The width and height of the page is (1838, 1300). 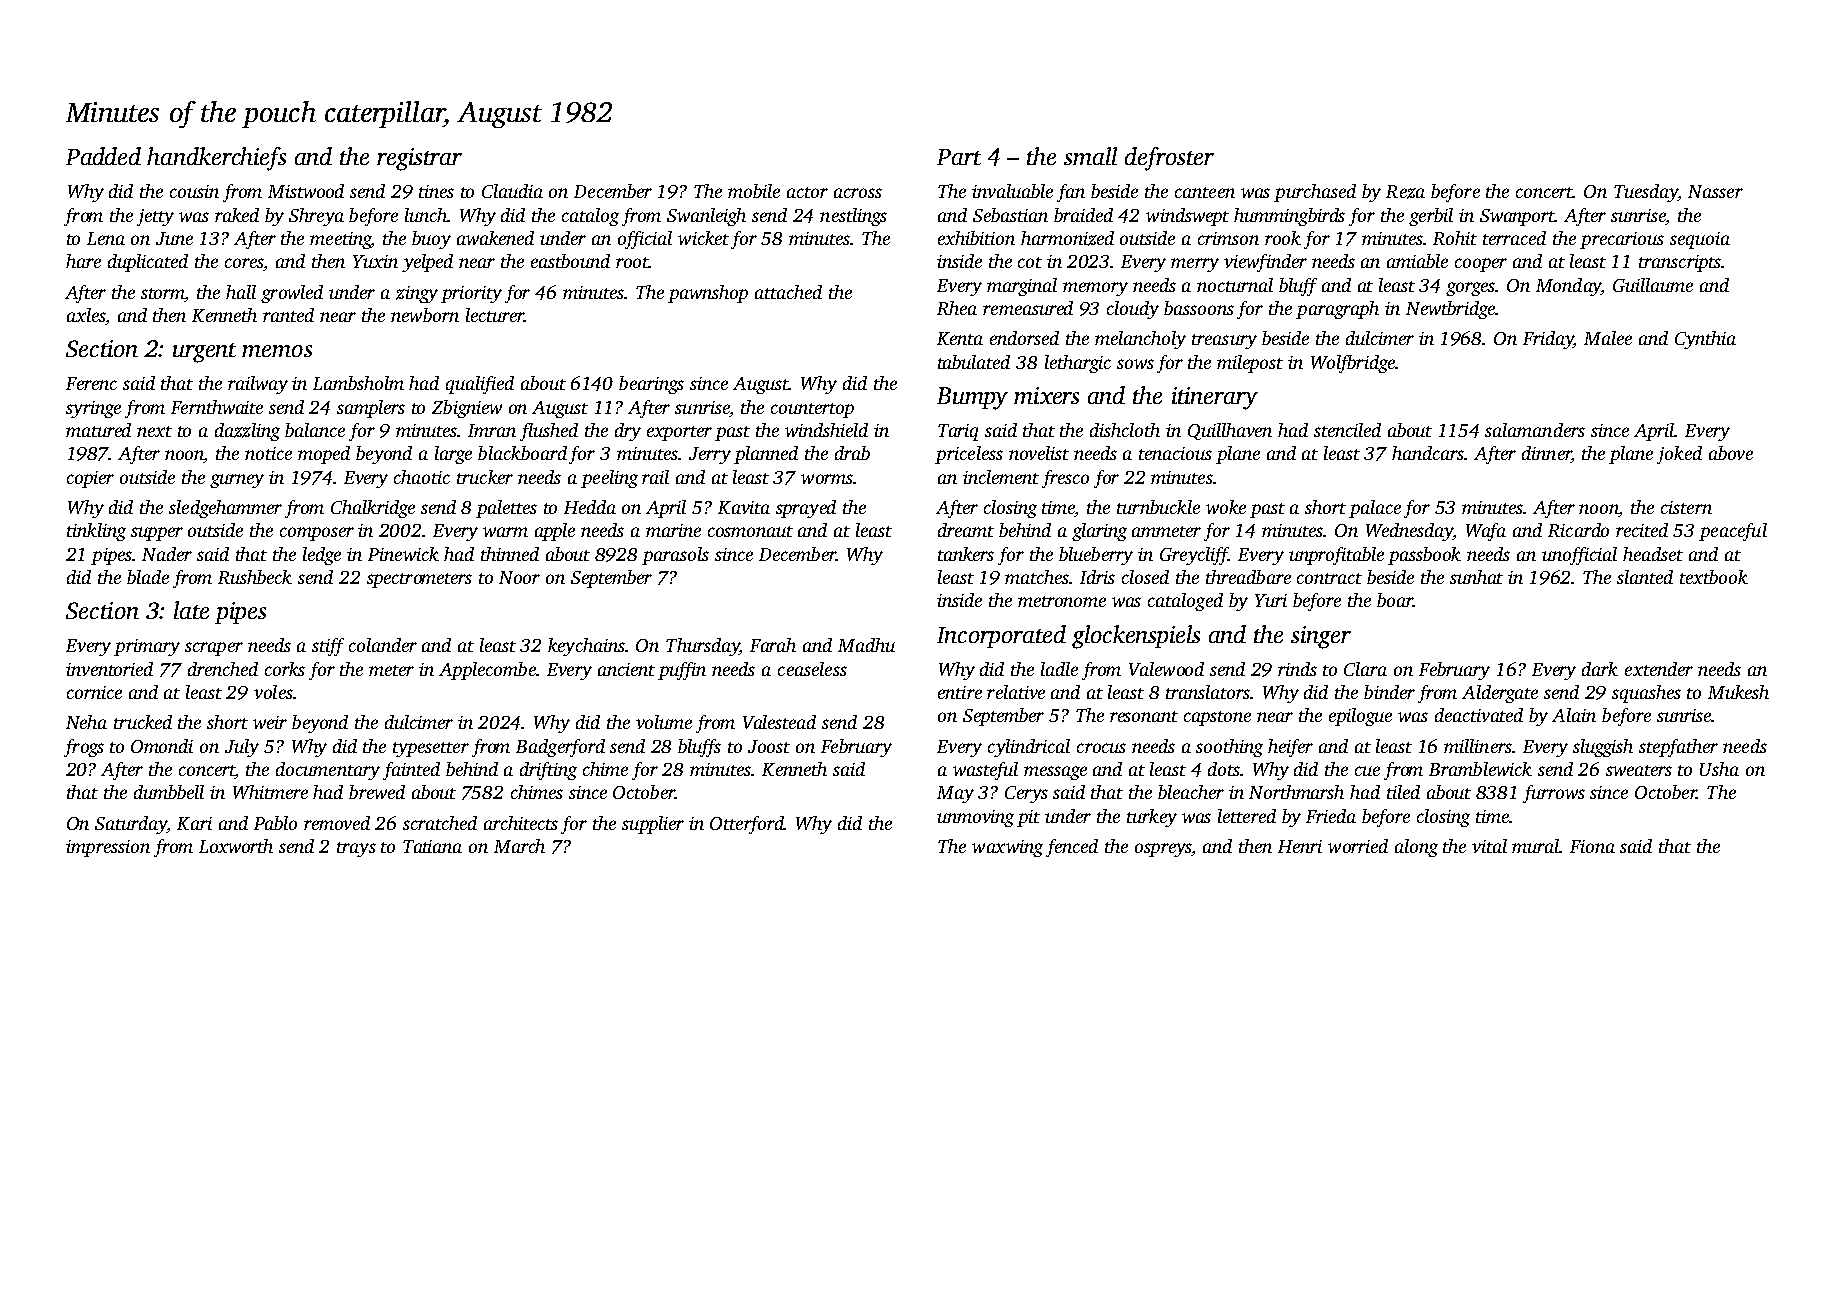 I want to click on mobile, so click(x=754, y=191).
